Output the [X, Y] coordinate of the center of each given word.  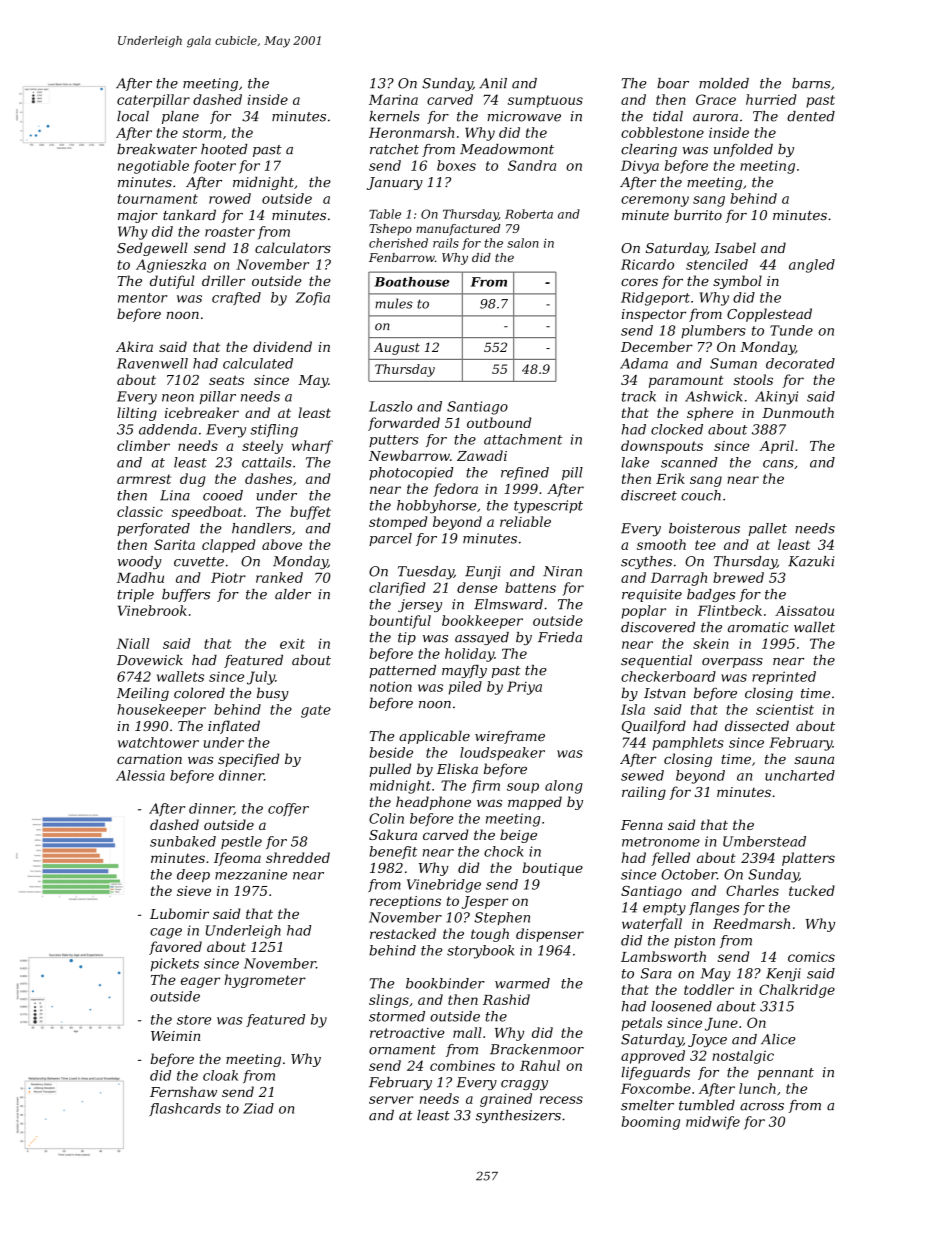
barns [811, 83]
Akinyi [776, 398]
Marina [393, 99]
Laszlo [390, 406]
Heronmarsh [411, 132]
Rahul [540, 1065]
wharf [312, 447]
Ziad [258, 1108]
